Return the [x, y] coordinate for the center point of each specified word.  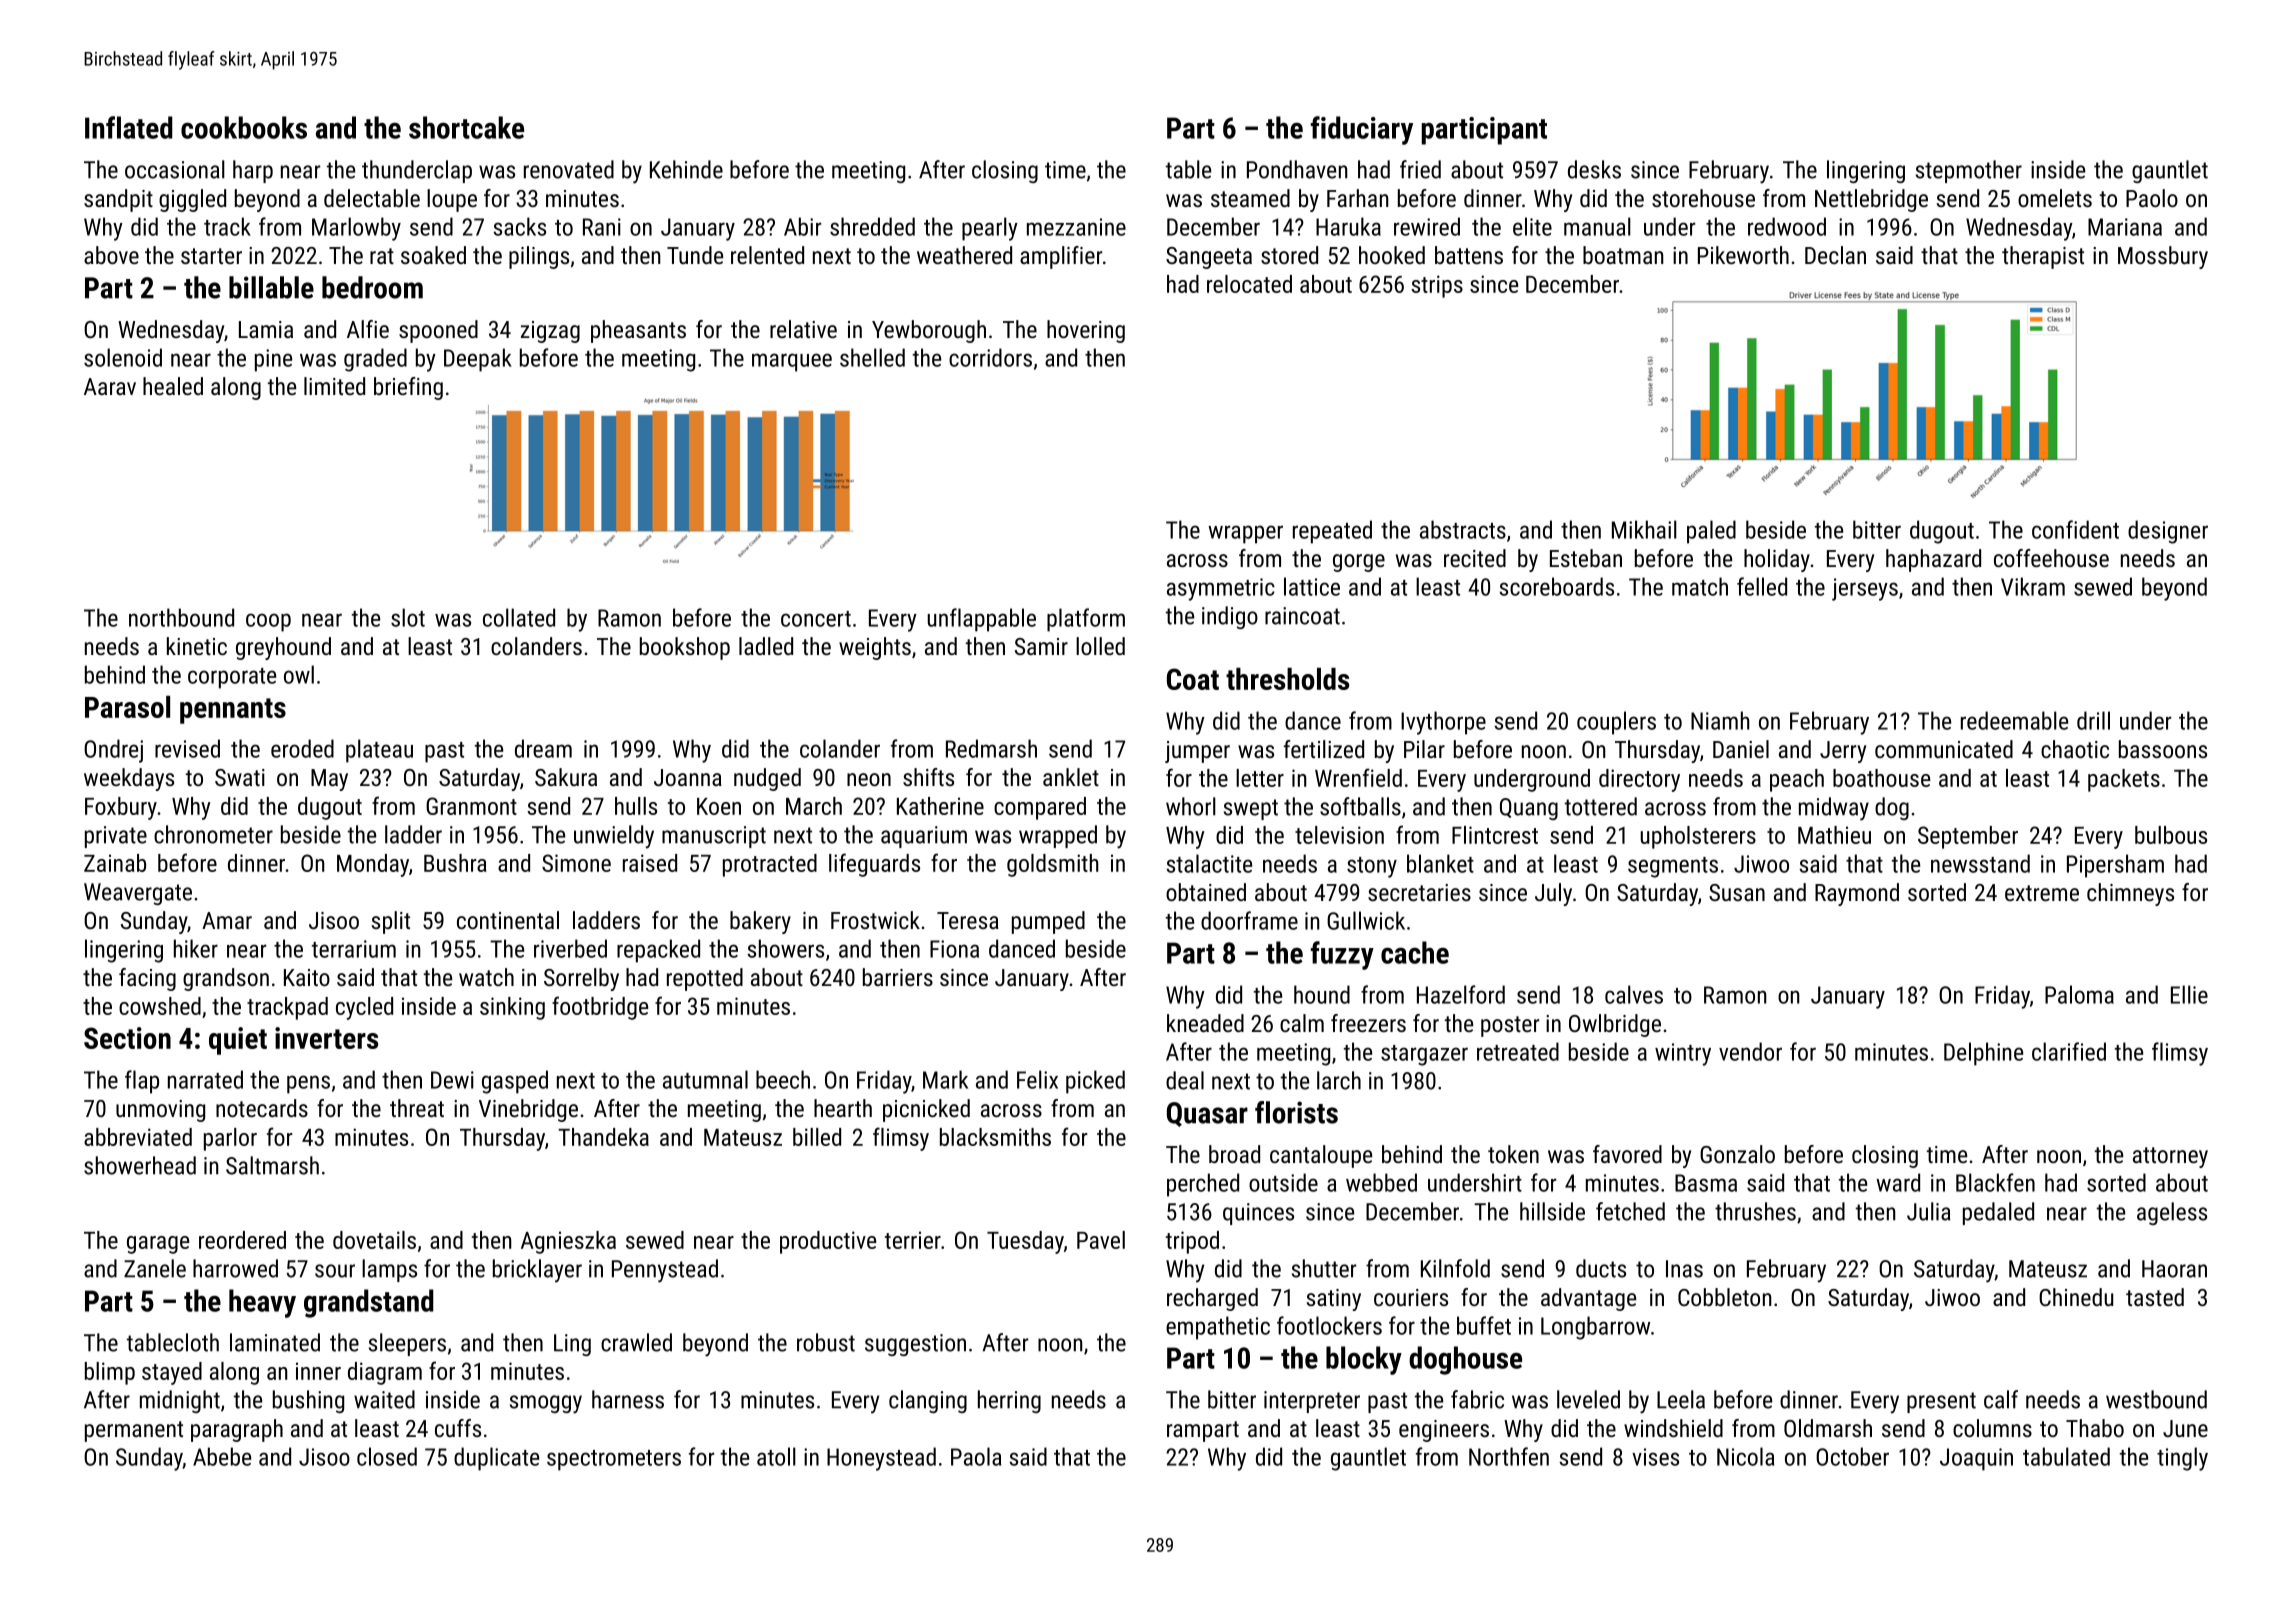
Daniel [1741, 749]
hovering [1086, 331]
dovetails [374, 1240]
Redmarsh [991, 748]
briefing [408, 388]
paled [1711, 532]
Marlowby [356, 229]
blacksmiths [995, 1137]
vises [1655, 1457]
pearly [990, 229]
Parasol [127, 707]
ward [1898, 1182]
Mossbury [2163, 257]
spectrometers [614, 1460]
